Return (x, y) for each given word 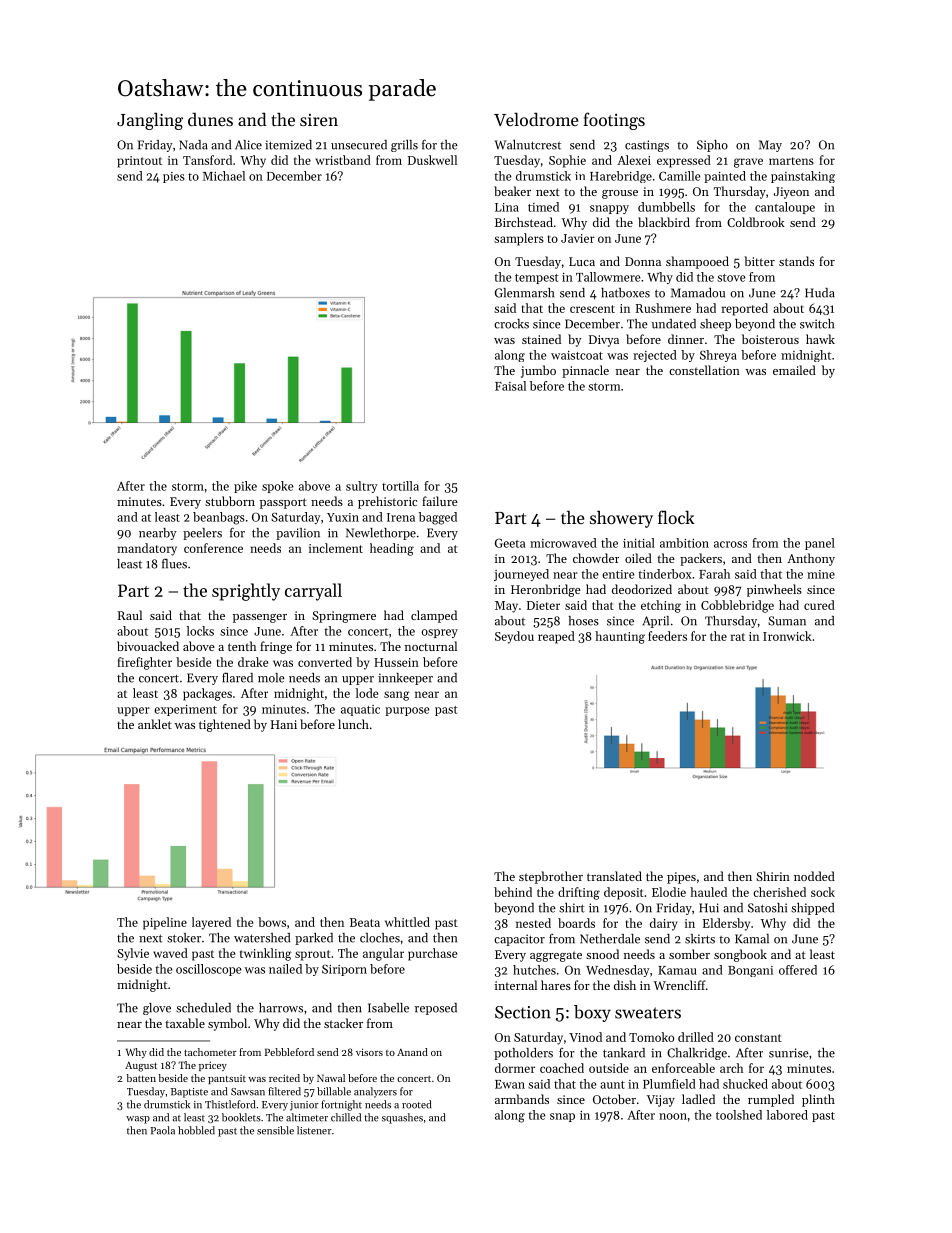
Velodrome (536, 119)
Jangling (150, 121)
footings (614, 121)
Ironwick (787, 636)
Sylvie (133, 954)
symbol (227, 1024)
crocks (511, 324)
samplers (519, 239)
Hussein (396, 662)
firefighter (144, 663)
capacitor (519, 940)
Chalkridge (697, 1054)
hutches (534, 970)
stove (731, 278)
